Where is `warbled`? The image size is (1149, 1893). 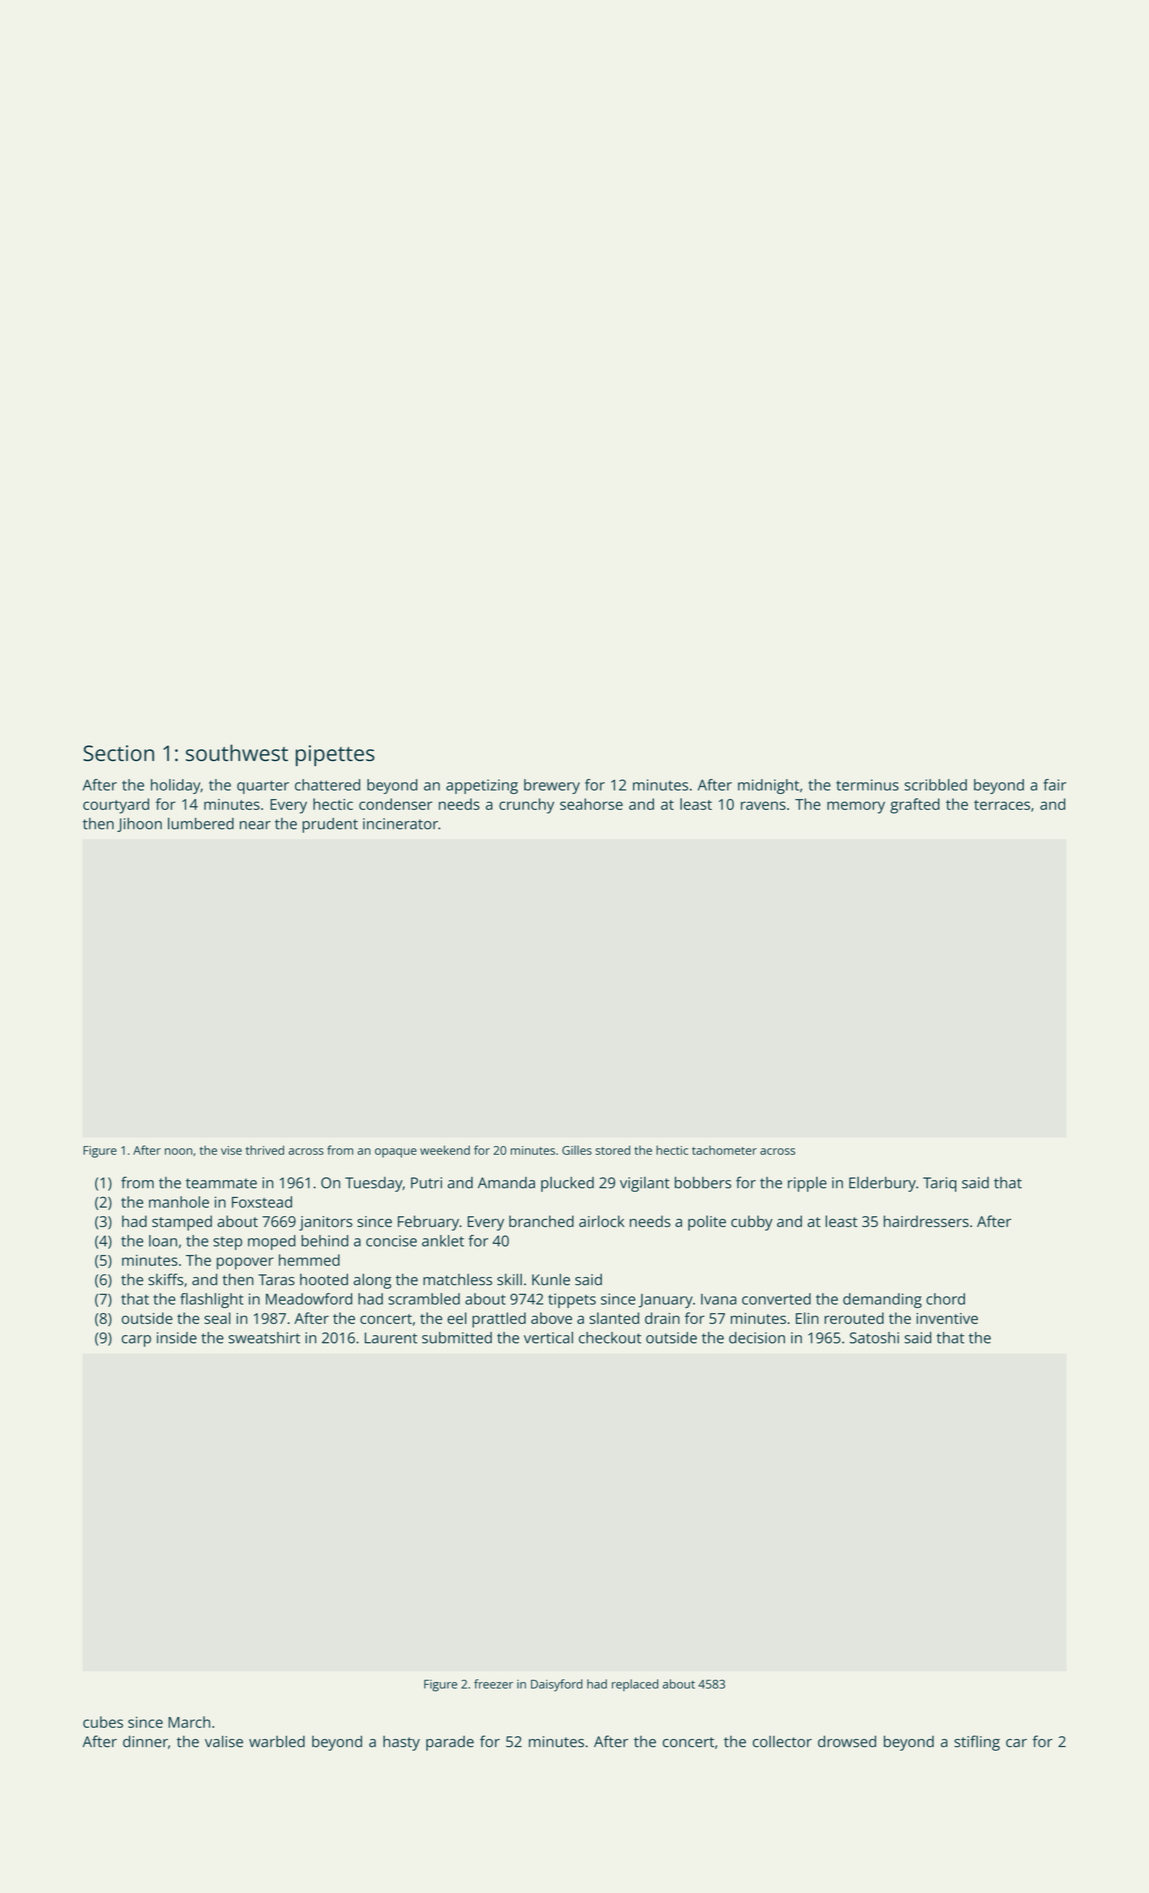 warbled is located at coordinates (277, 1741).
